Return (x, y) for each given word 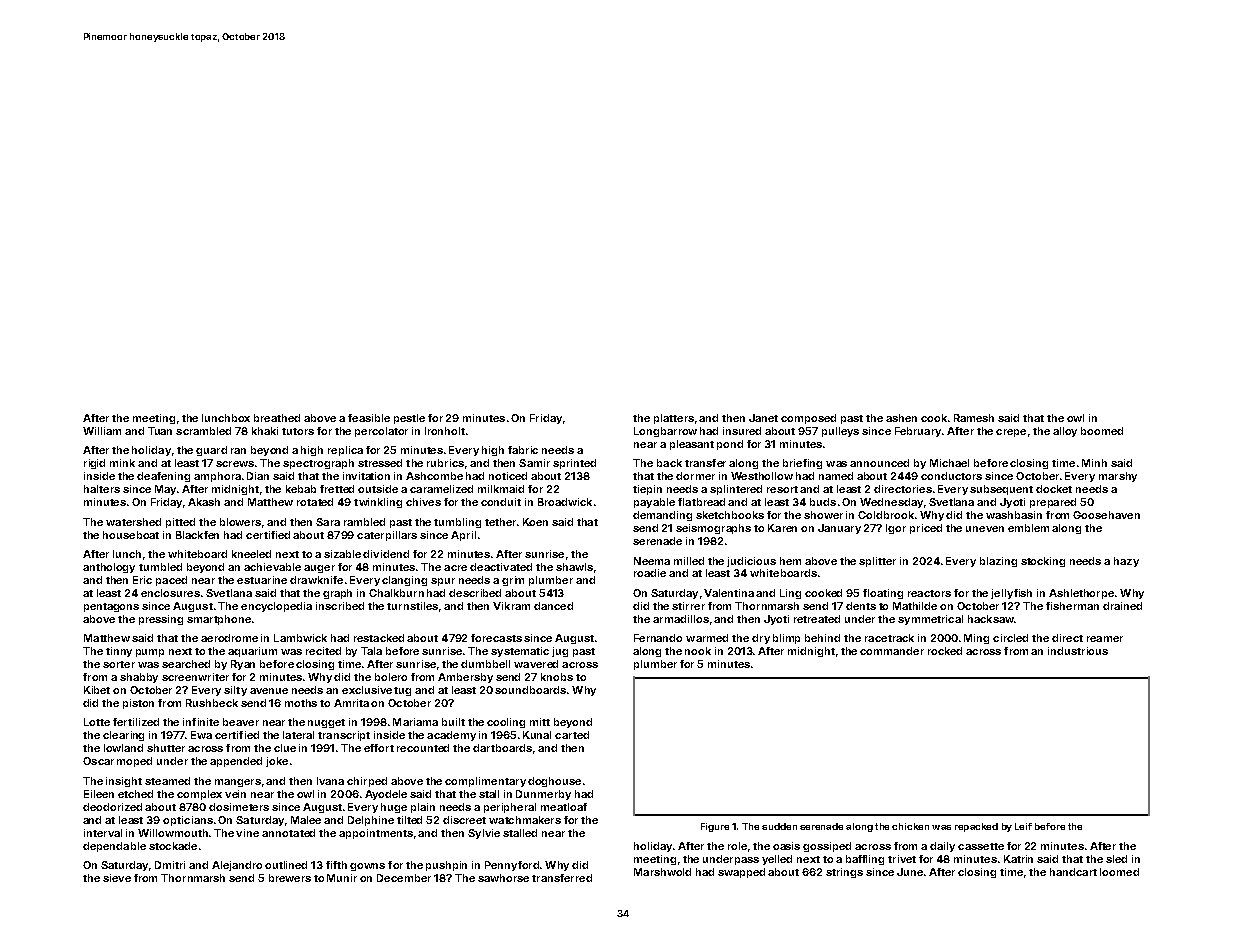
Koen (535, 522)
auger (319, 569)
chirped (367, 782)
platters (674, 419)
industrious (1078, 651)
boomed (1102, 431)
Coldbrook (886, 515)
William (102, 431)
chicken (910, 826)
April (463, 536)
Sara (328, 522)
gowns (367, 867)
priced (926, 529)
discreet (464, 820)
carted (572, 735)
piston (138, 704)
